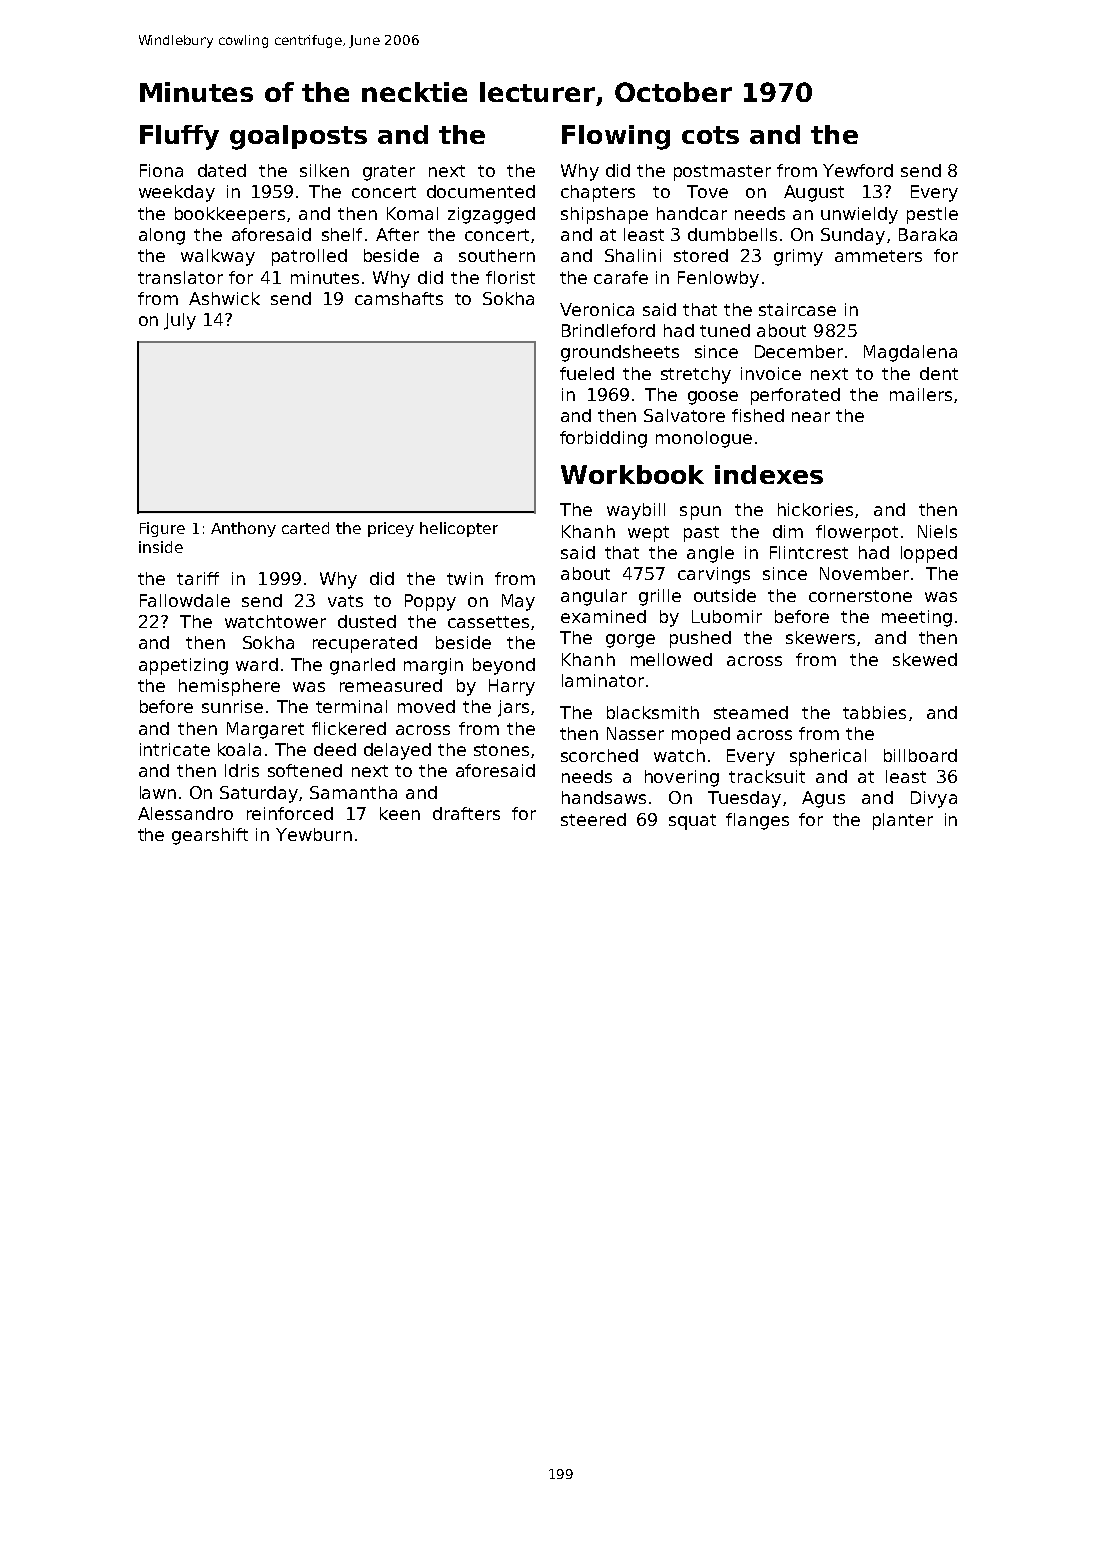 The image size is (1096, 1550). Describe the element at coordinates (433, 666) in the image. I see `margin` at that location.
